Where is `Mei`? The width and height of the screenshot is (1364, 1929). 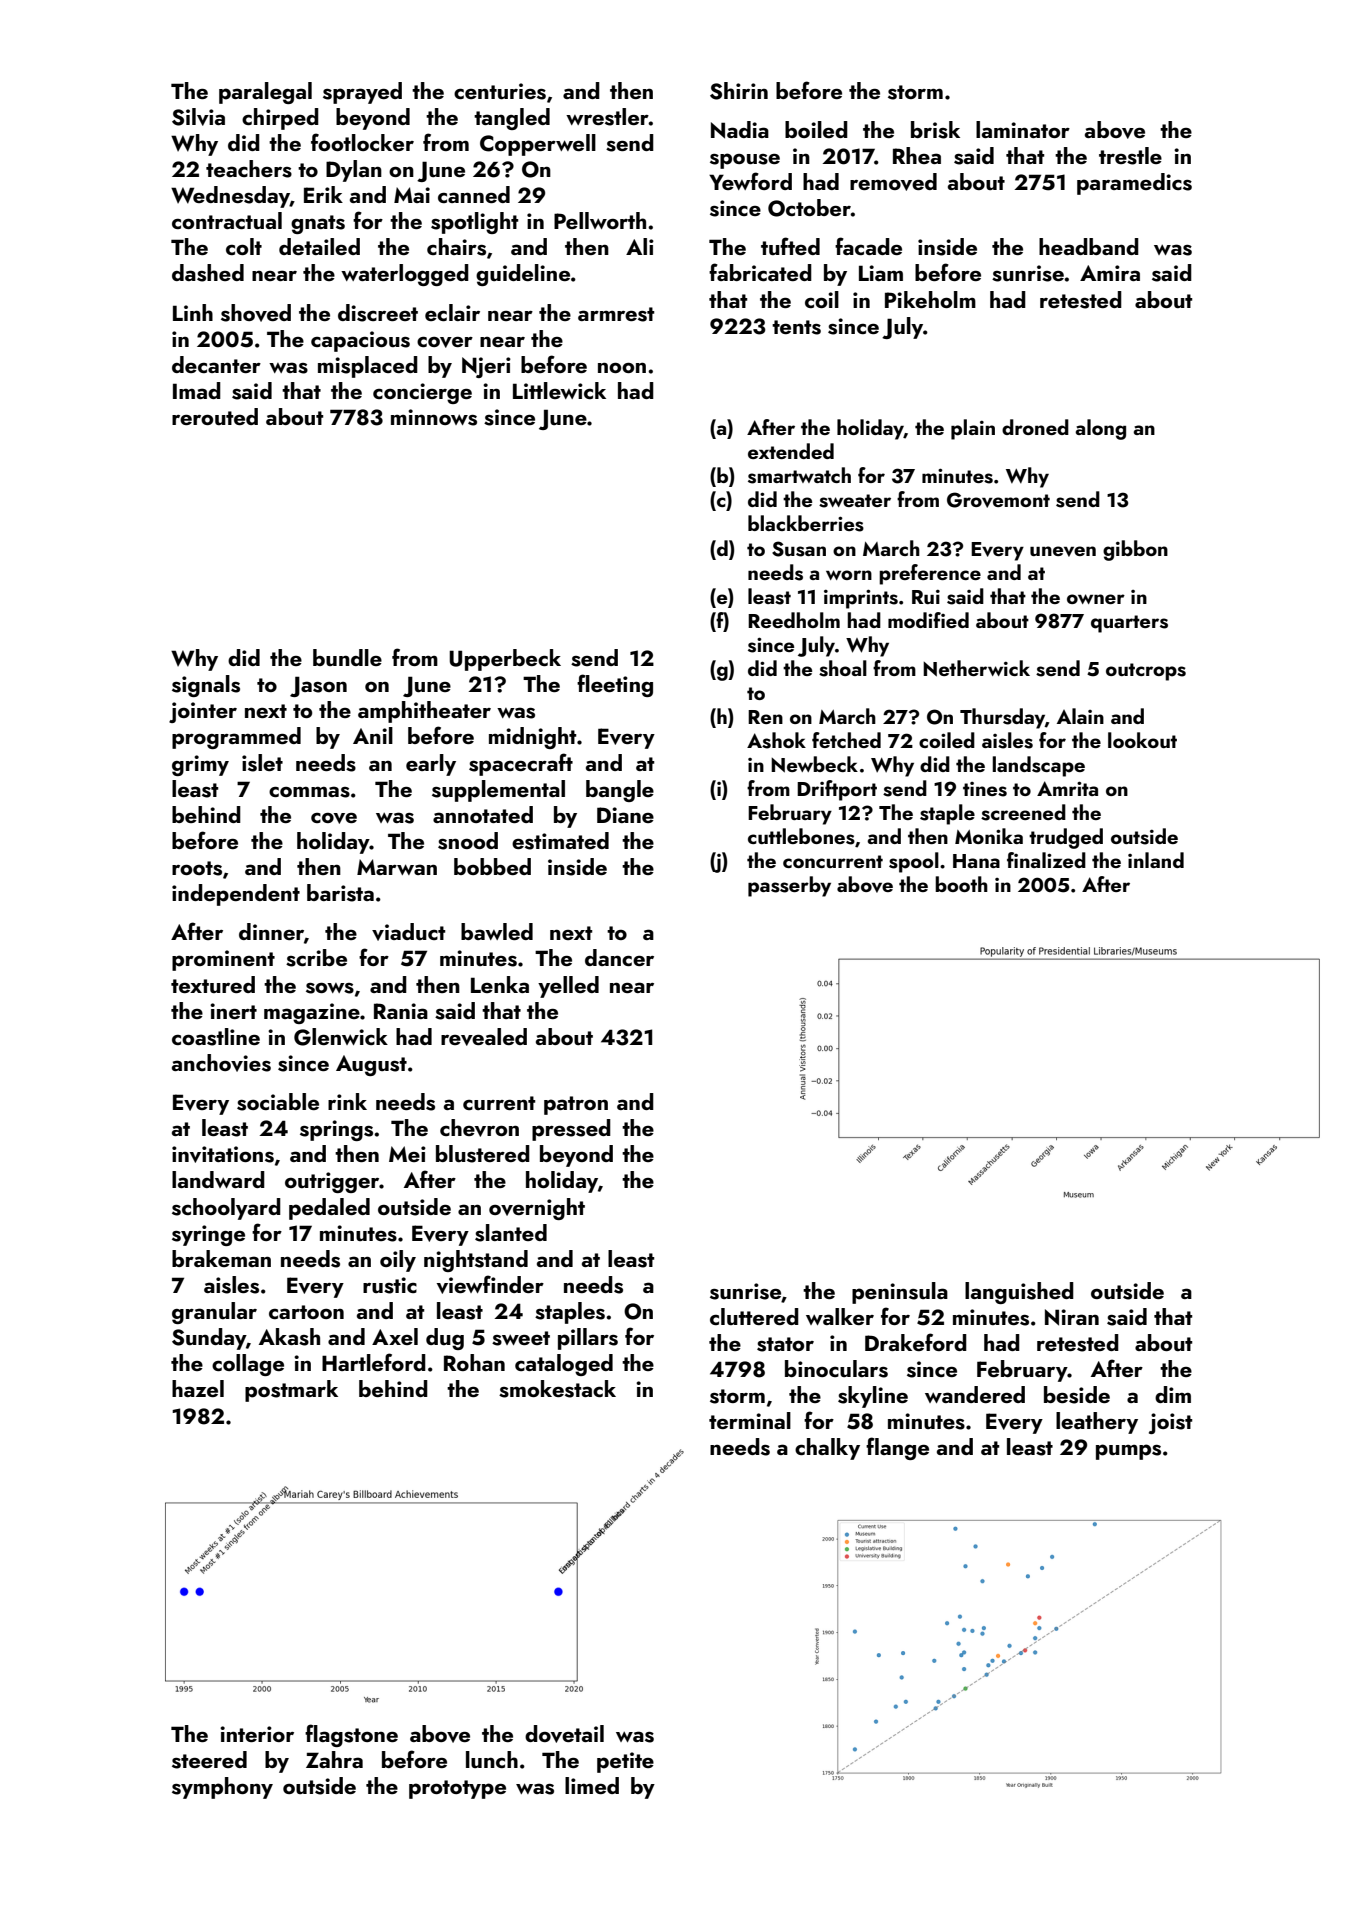 Mei is located at coordinates (407, 1154).
